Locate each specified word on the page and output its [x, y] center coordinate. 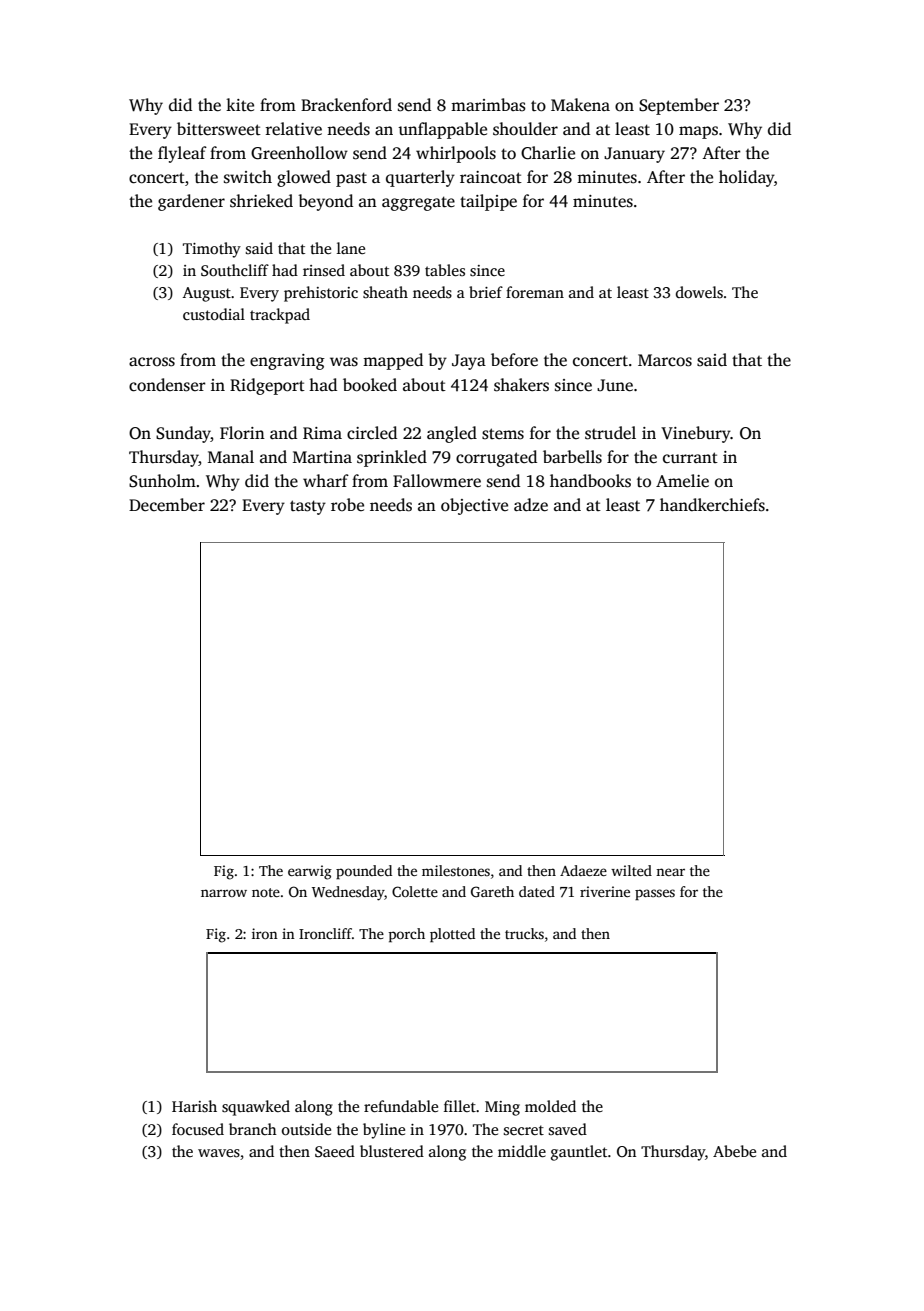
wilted [631, 870]
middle [522, 1151]
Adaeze [583, 870]
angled [452, 434]
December [167, 505]
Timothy [212, 250]
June [615, 385]
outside [306, 1129]
